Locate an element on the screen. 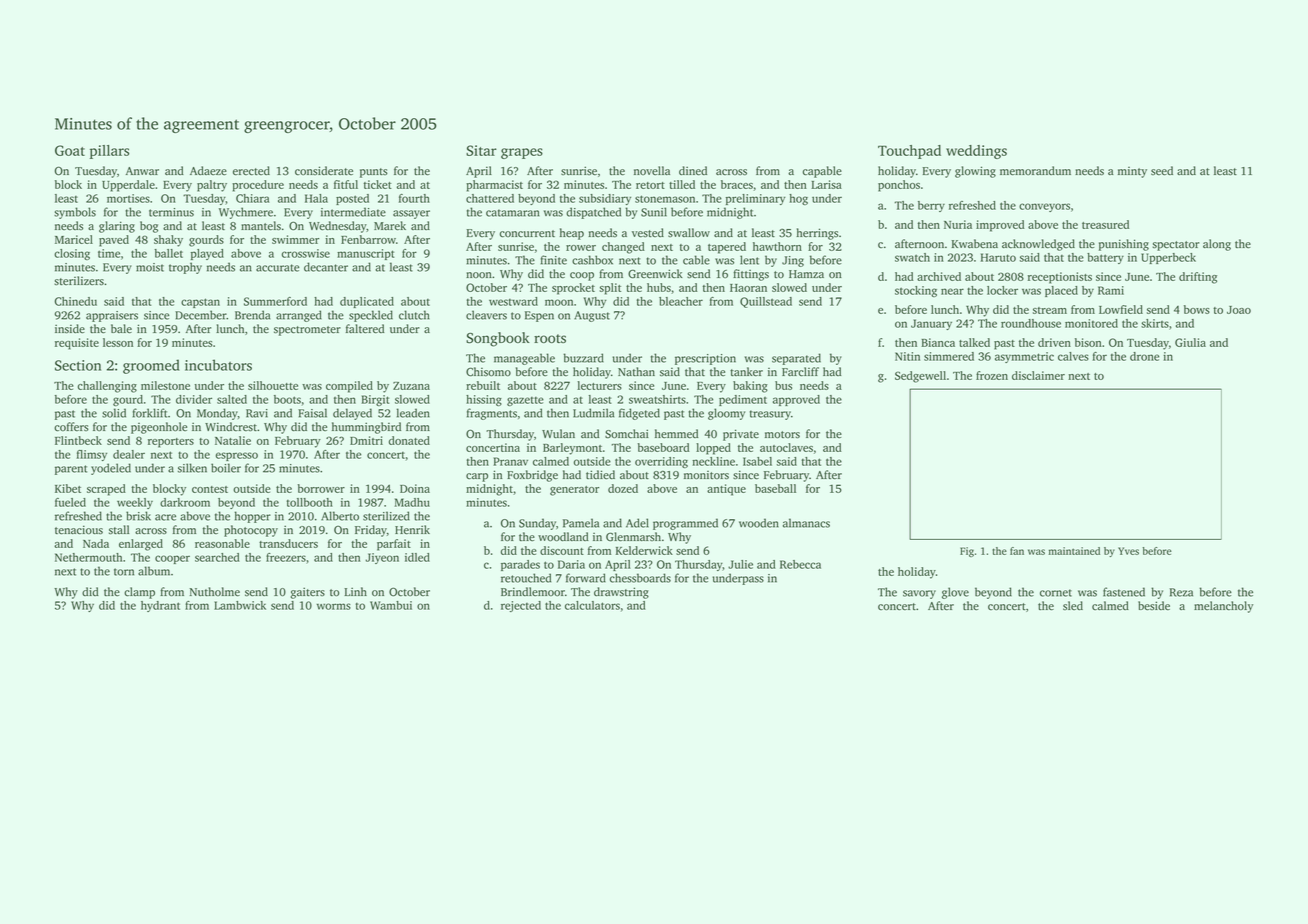 This screenshot has width=1308, height=924. Chisomo is located at coordinates (488, 372).
